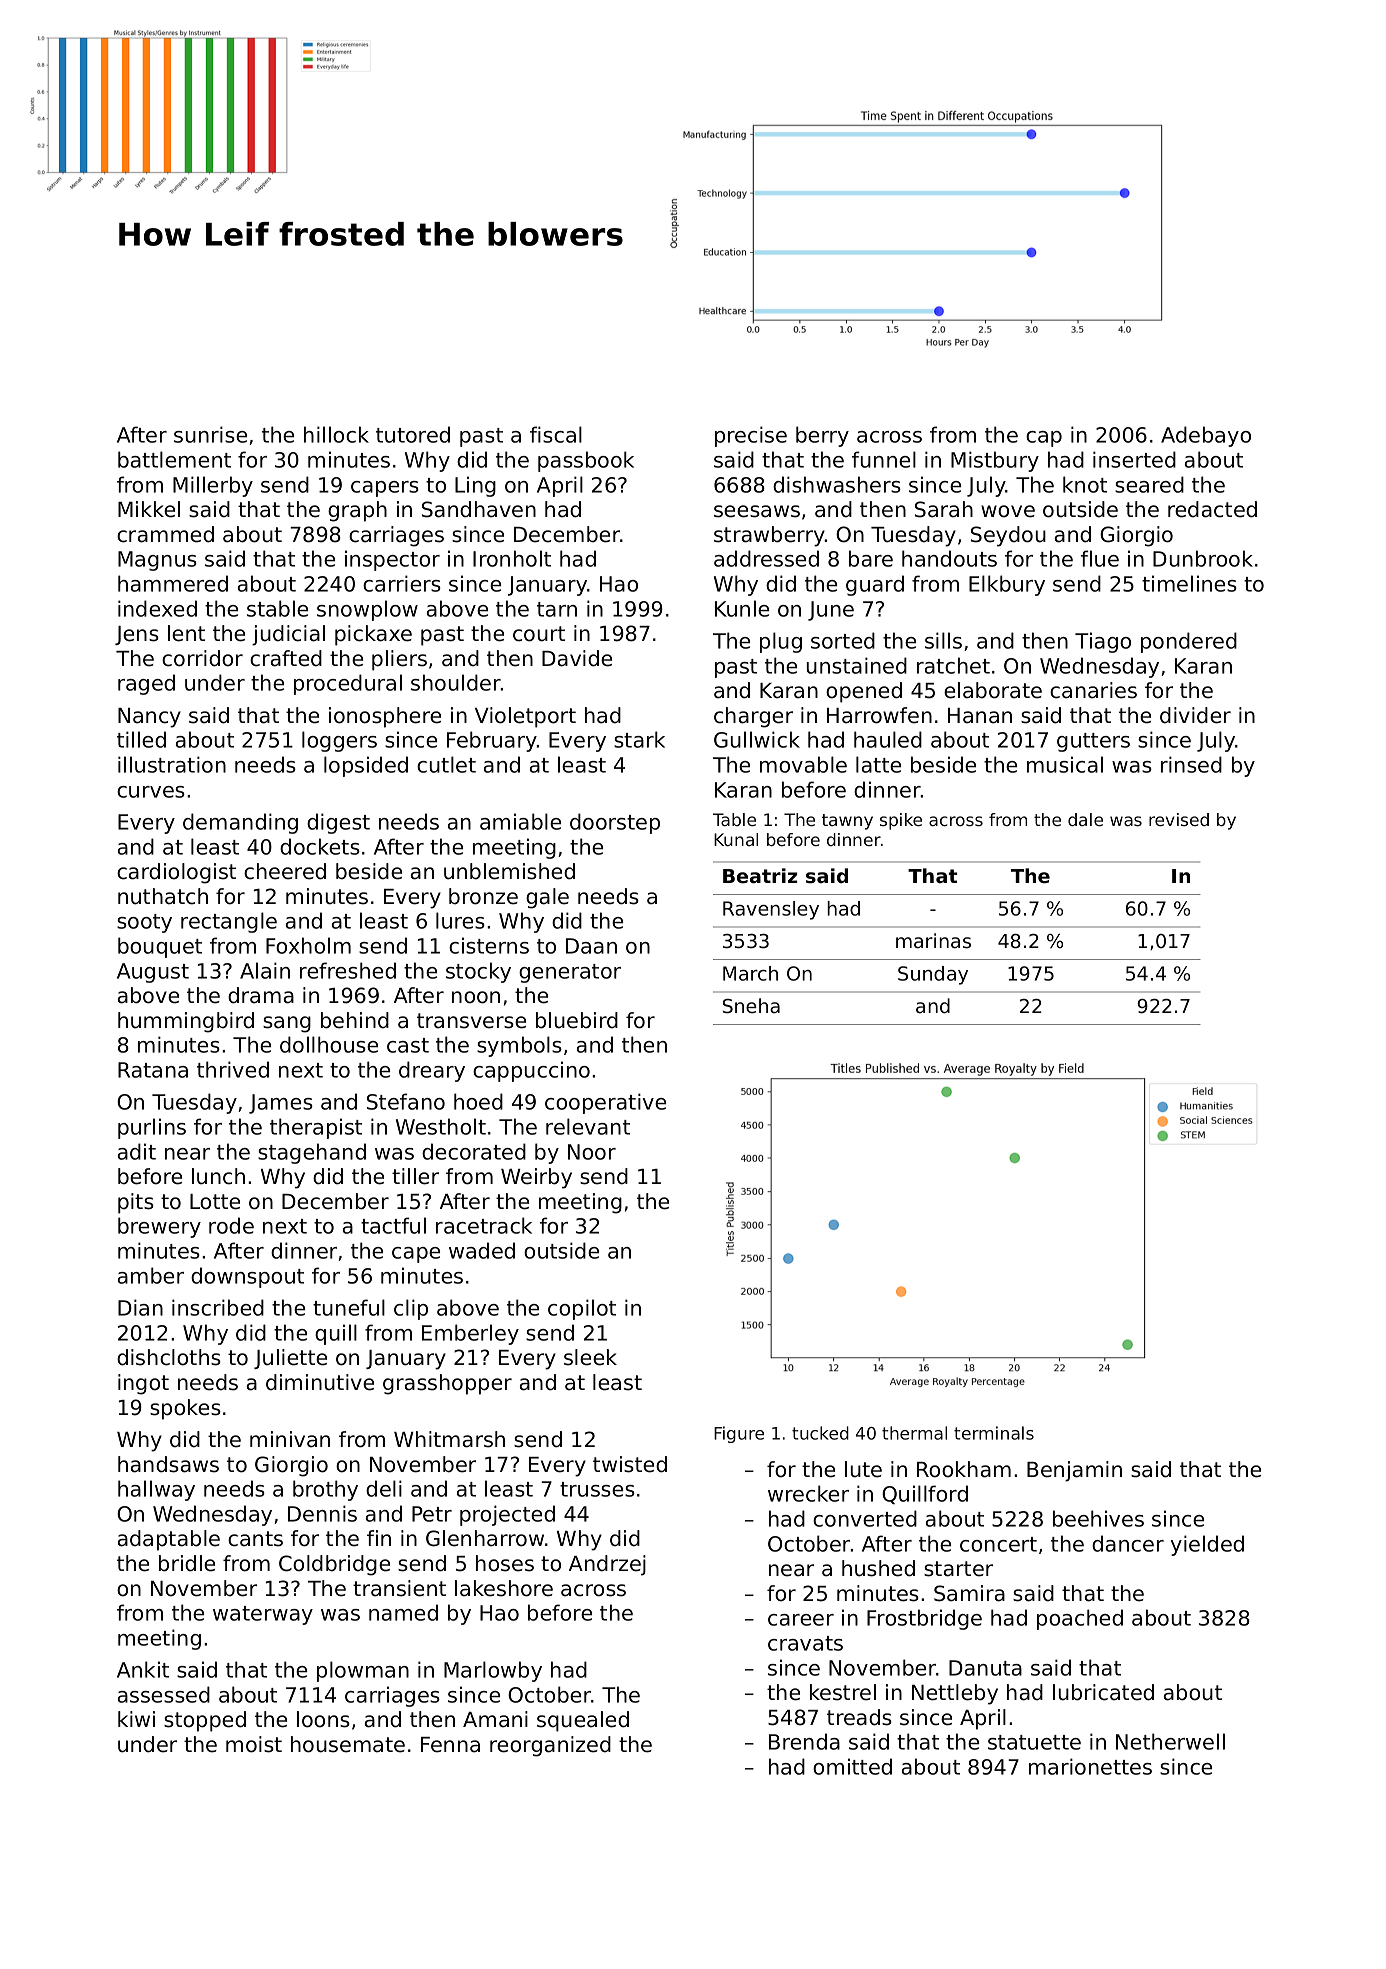  I want to click on stagehand, so click(312, 1153).
